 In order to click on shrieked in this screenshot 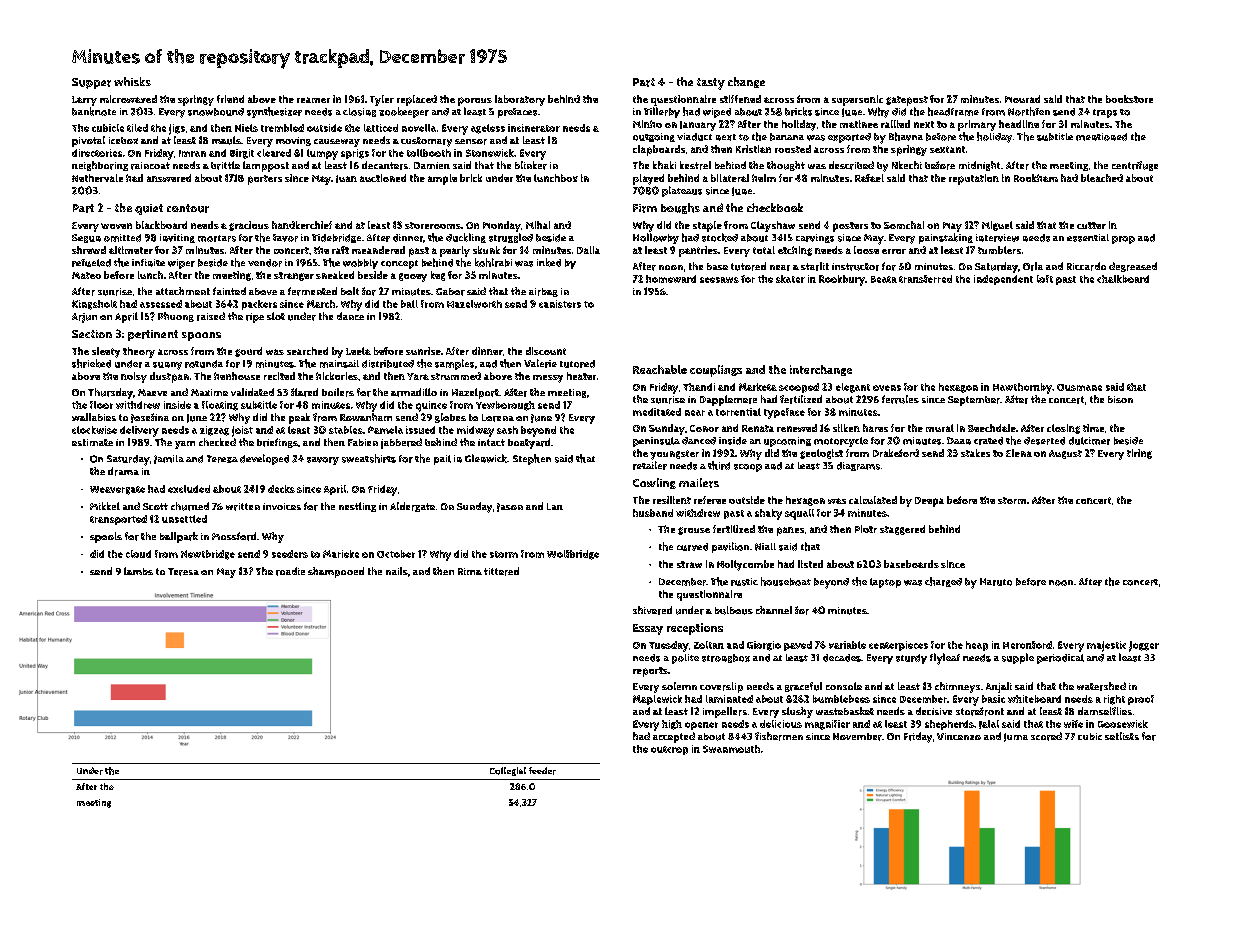, I will do `click(91, 363)`.
